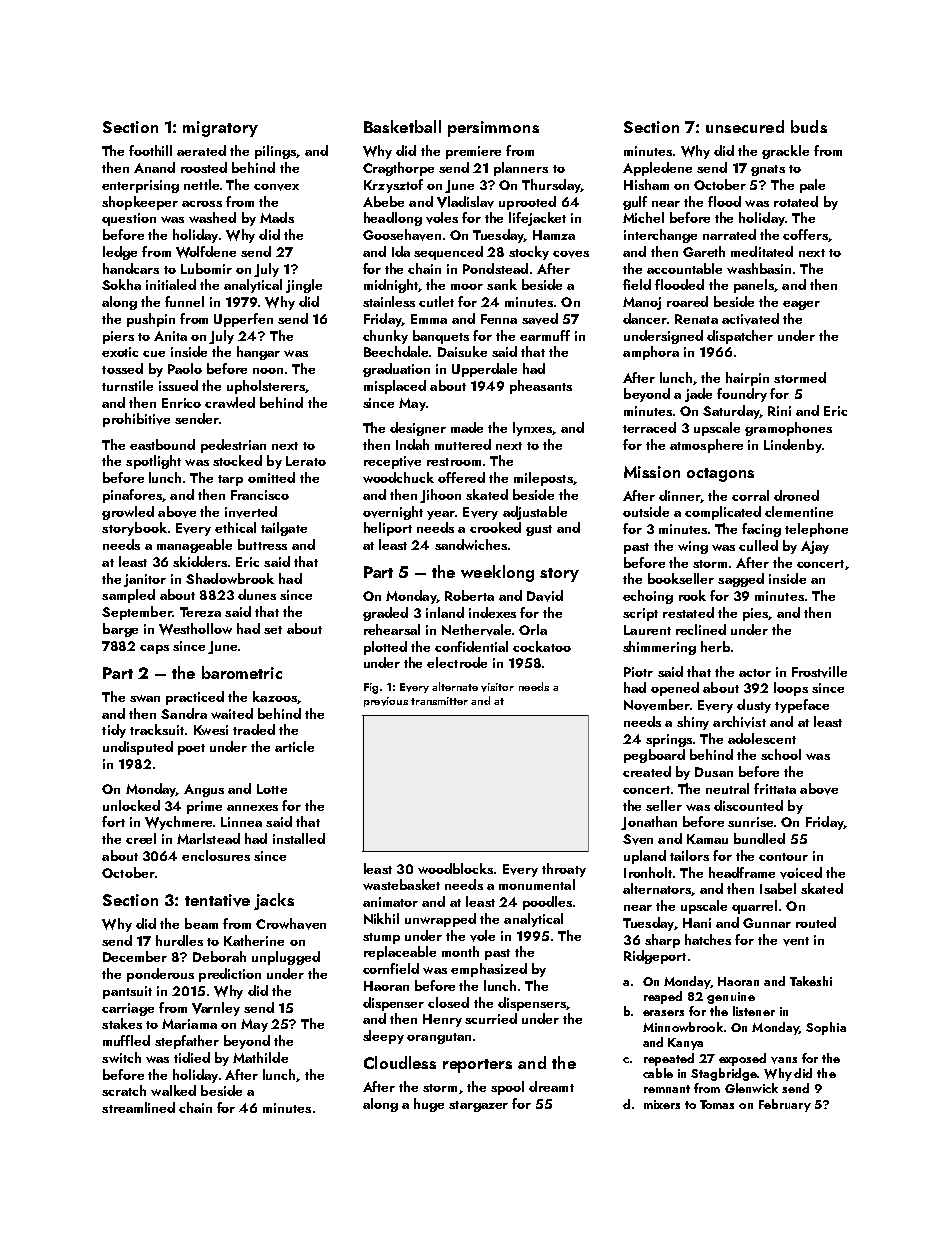  Describe the element at coordinates (260, 1057) in the document. I see `Mathilde` at that location.
